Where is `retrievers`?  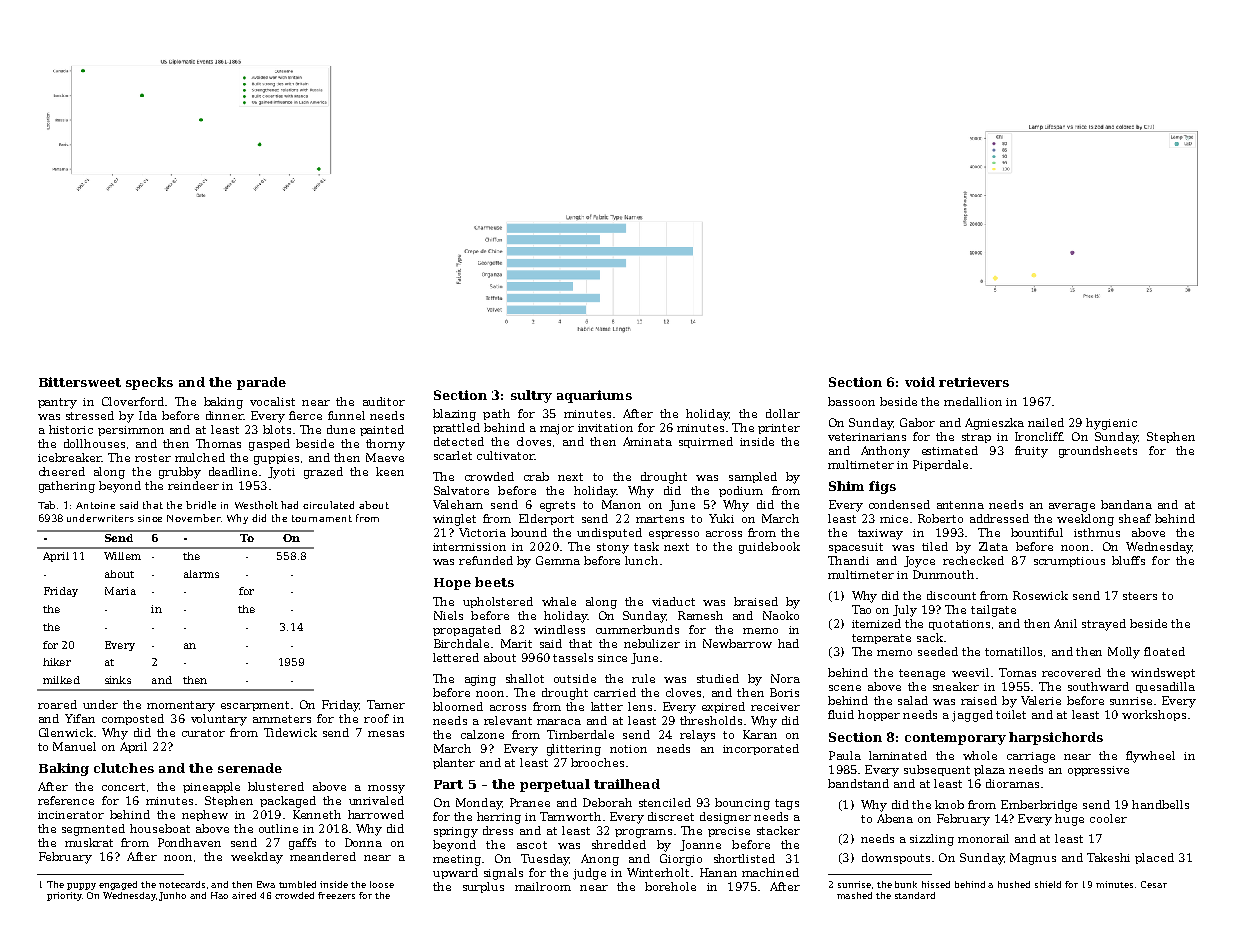
retrievers is located at coordinates (974, 382).
